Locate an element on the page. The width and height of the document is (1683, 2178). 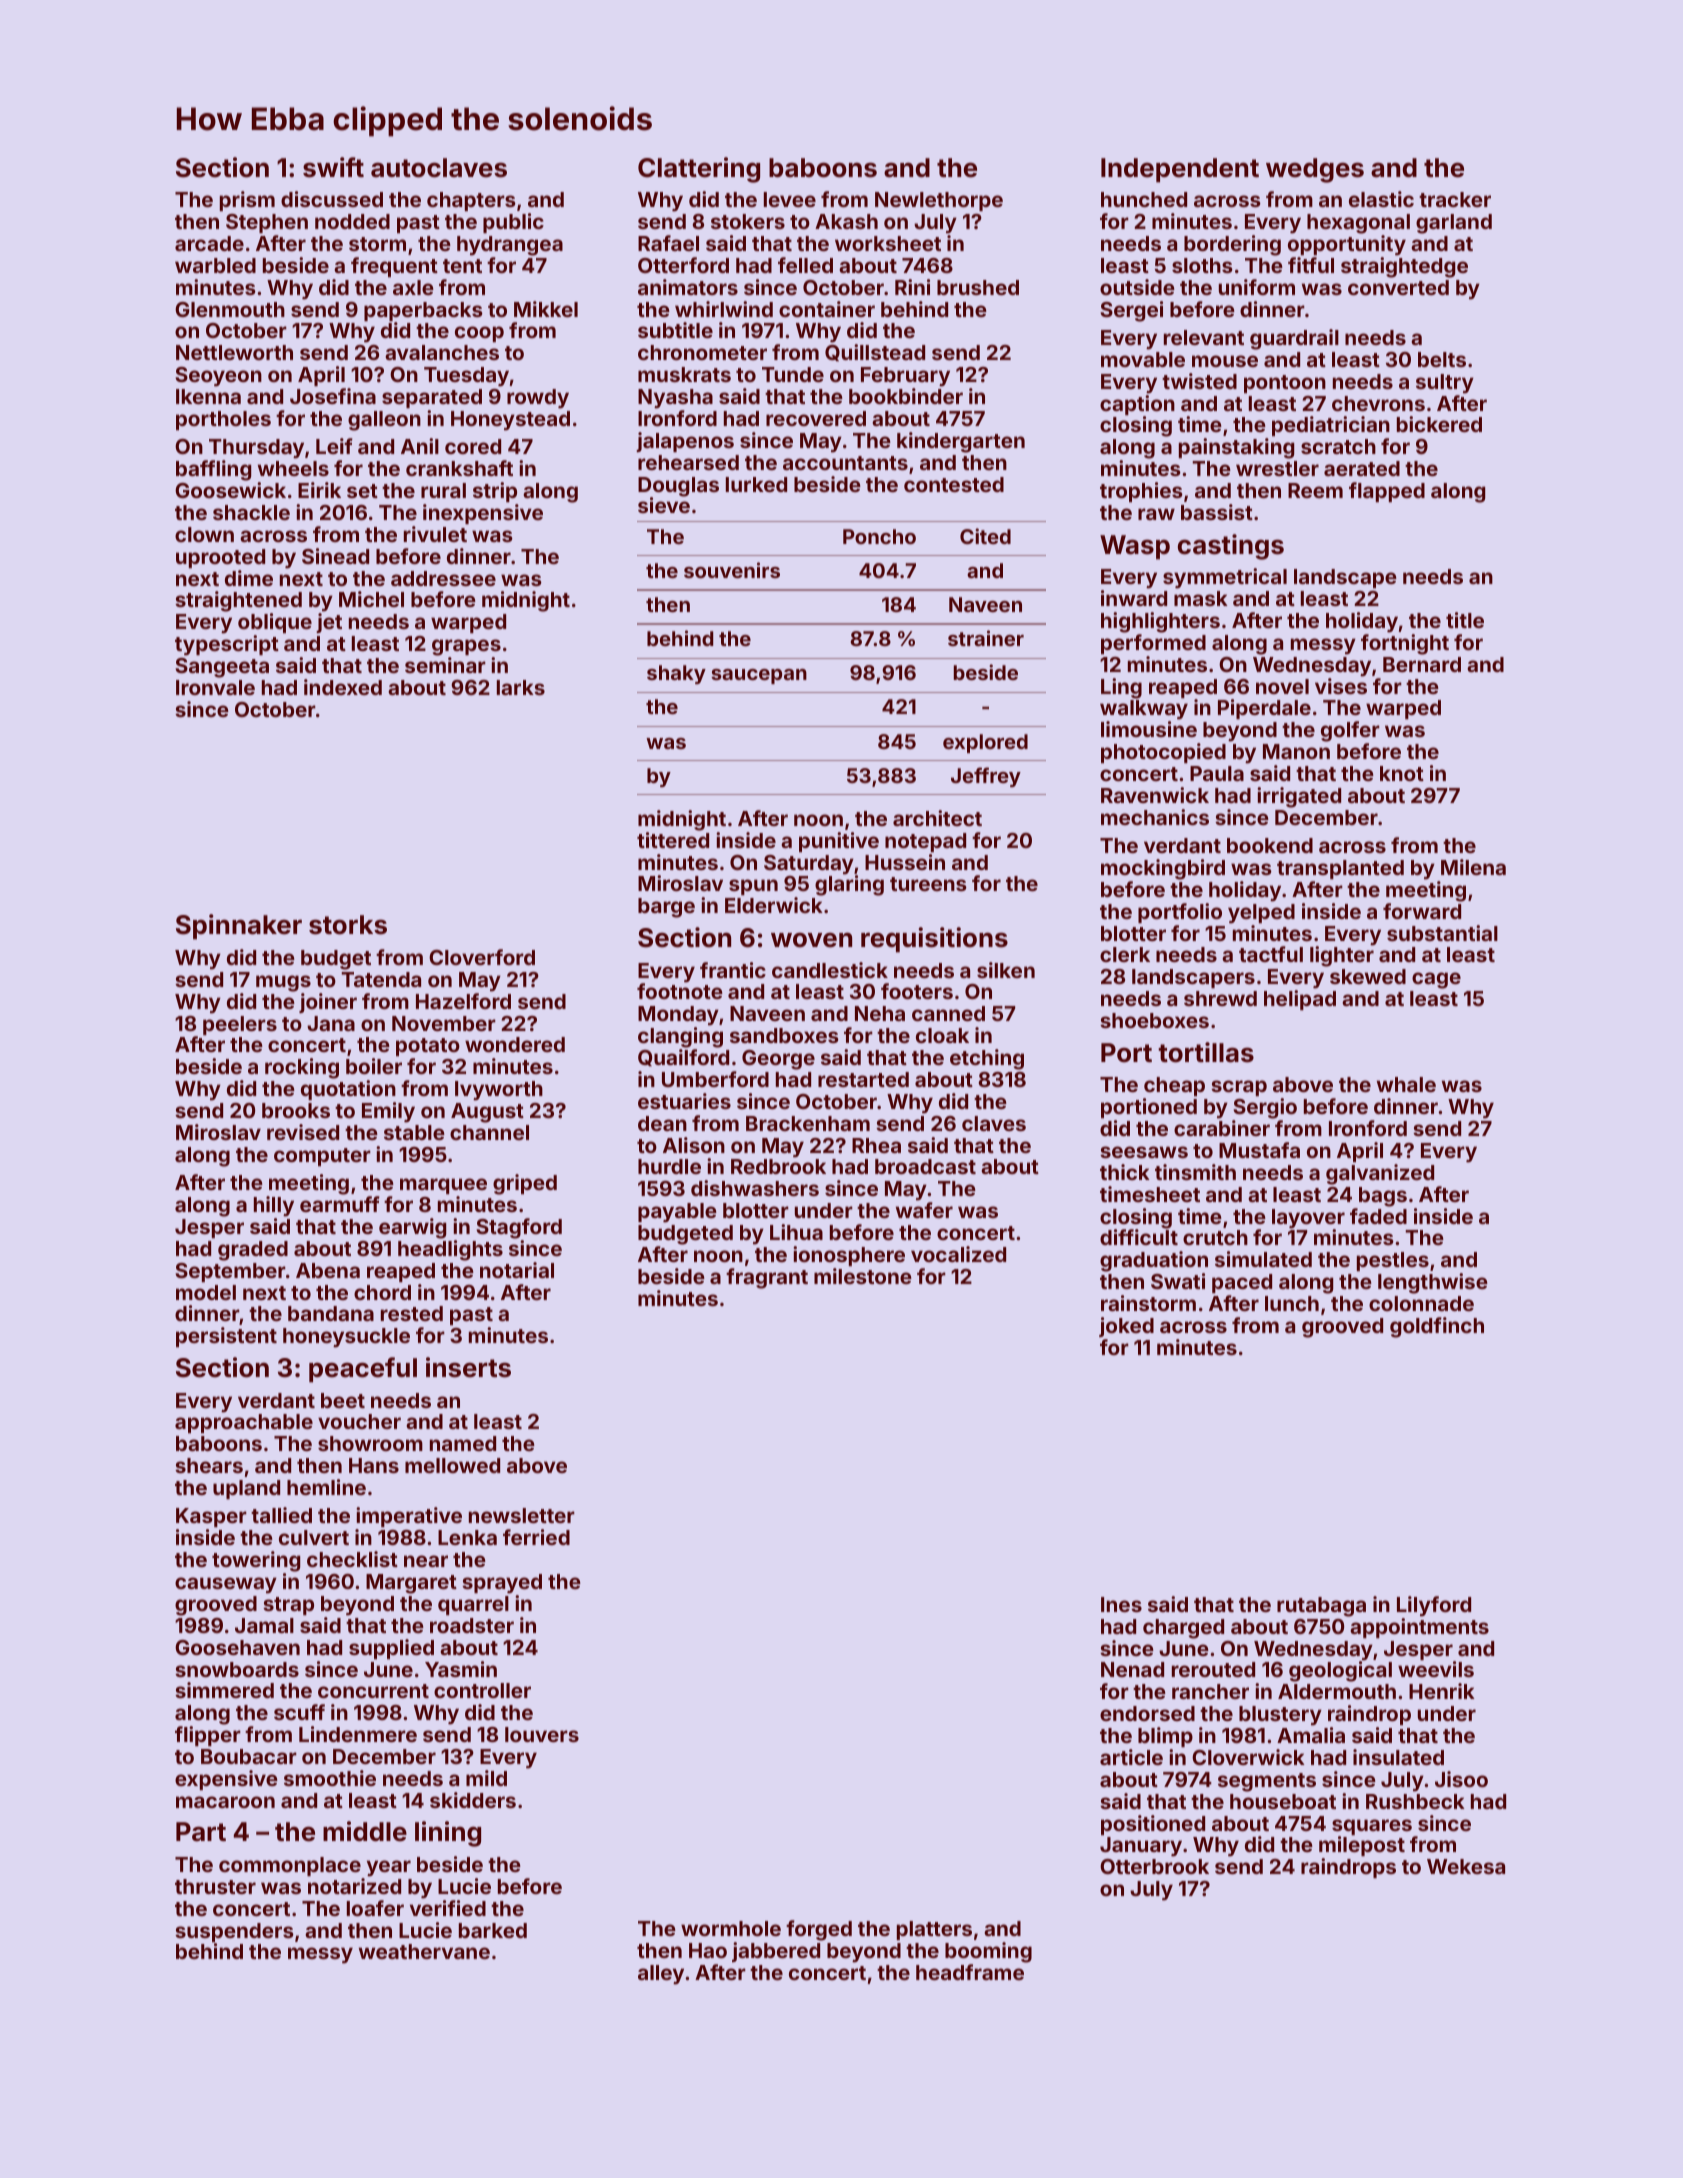
Redbrook is located at coordinates (778, 1166).
